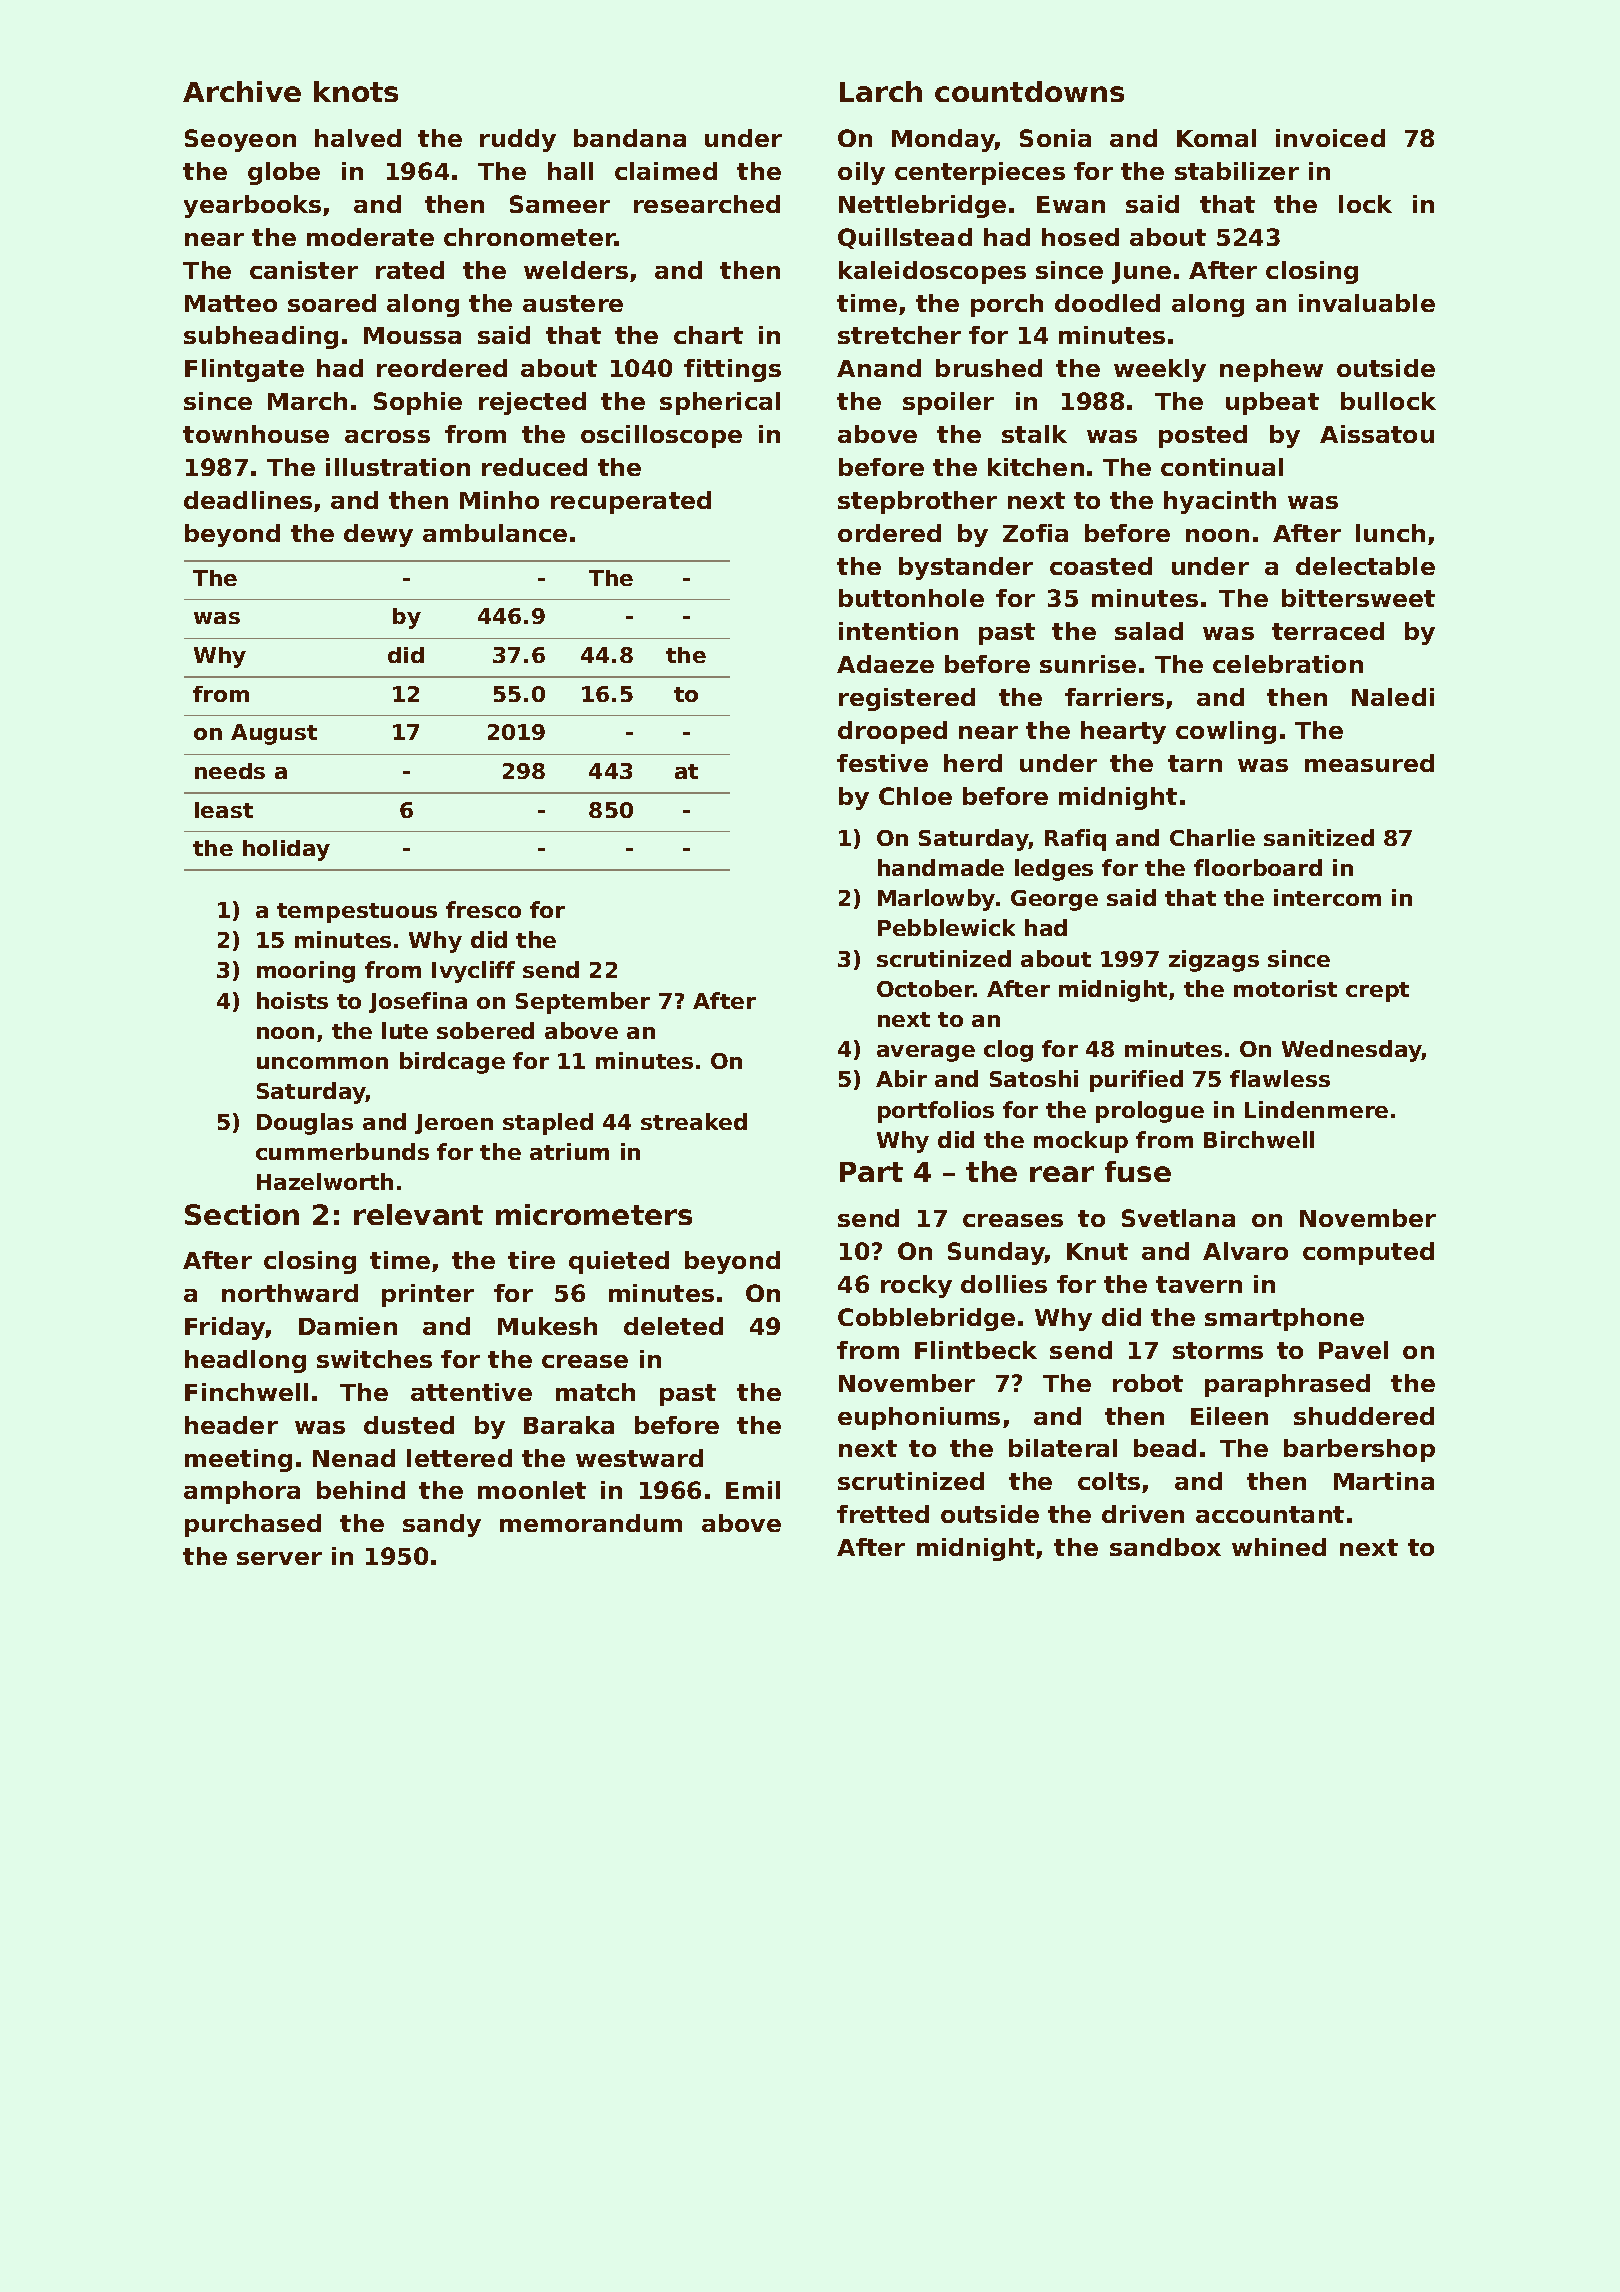 The width and height of the document is (1620, 2292). What do you see at coordinates (1237, 171) in the document?
I see `stabilizer` at bounding box center [1237, 171].
